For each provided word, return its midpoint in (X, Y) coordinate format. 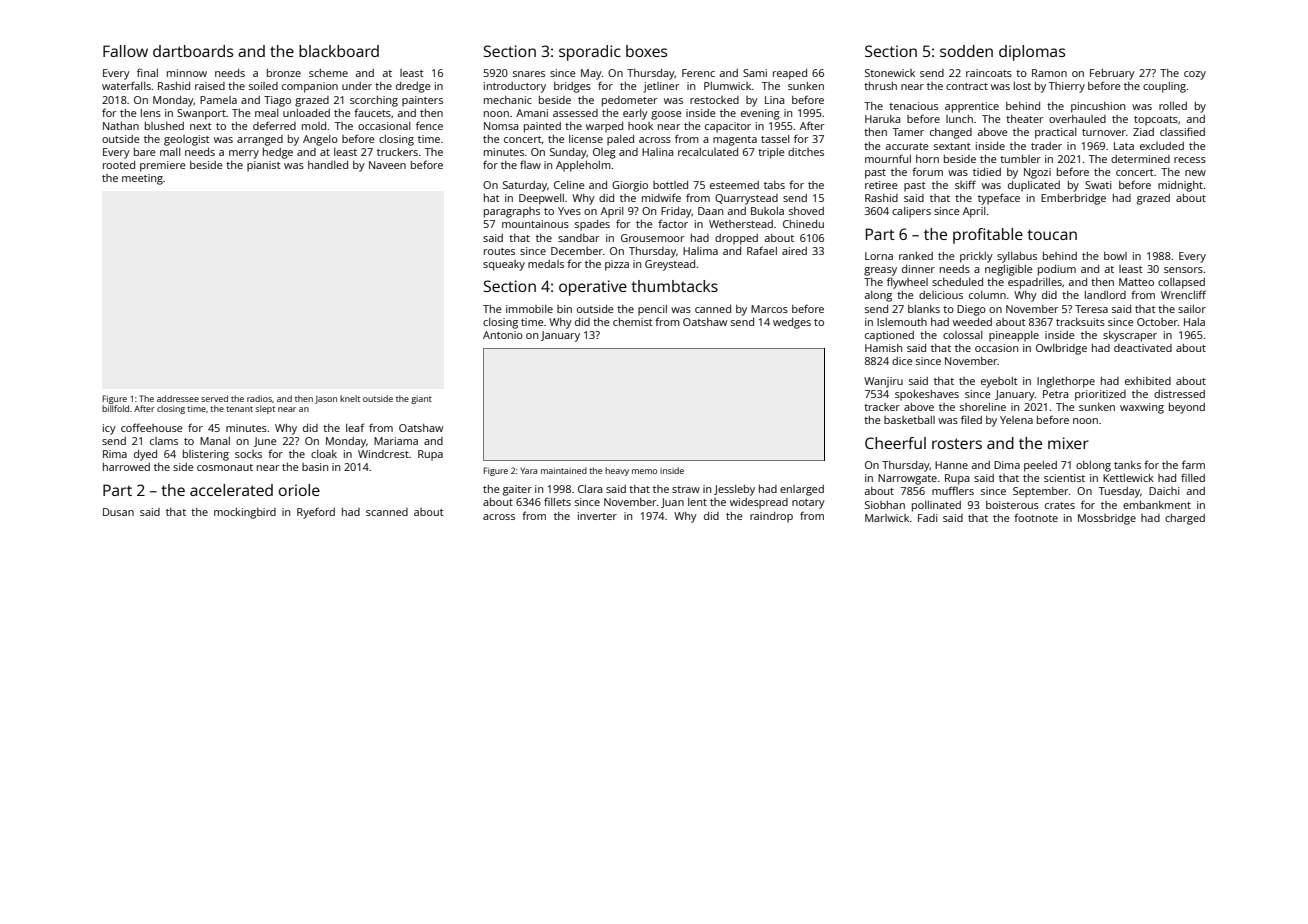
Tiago (277, 101)
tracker (882, 407)
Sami (755, 73)
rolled (1173, 106)
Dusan (118, 512)
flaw (530, 164)
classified (1182, 131)
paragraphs (512, 212)
